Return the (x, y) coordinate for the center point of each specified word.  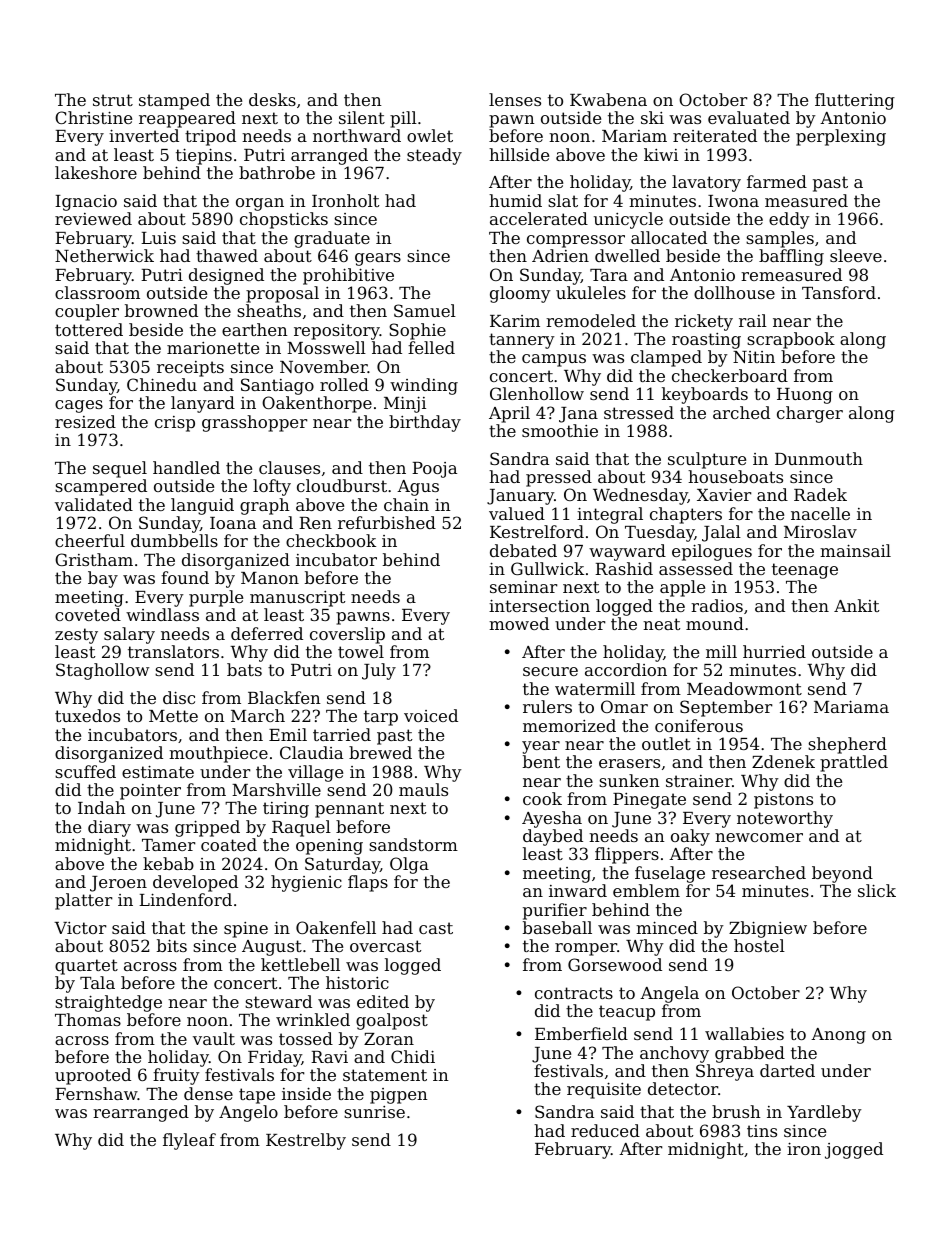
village (315, 773)
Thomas (88, 1019)
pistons (783, 801)
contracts (574, 993)
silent (362, 117)
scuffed (85, 771)
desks (272, 99)
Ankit (856, 605)
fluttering (855, 101)
